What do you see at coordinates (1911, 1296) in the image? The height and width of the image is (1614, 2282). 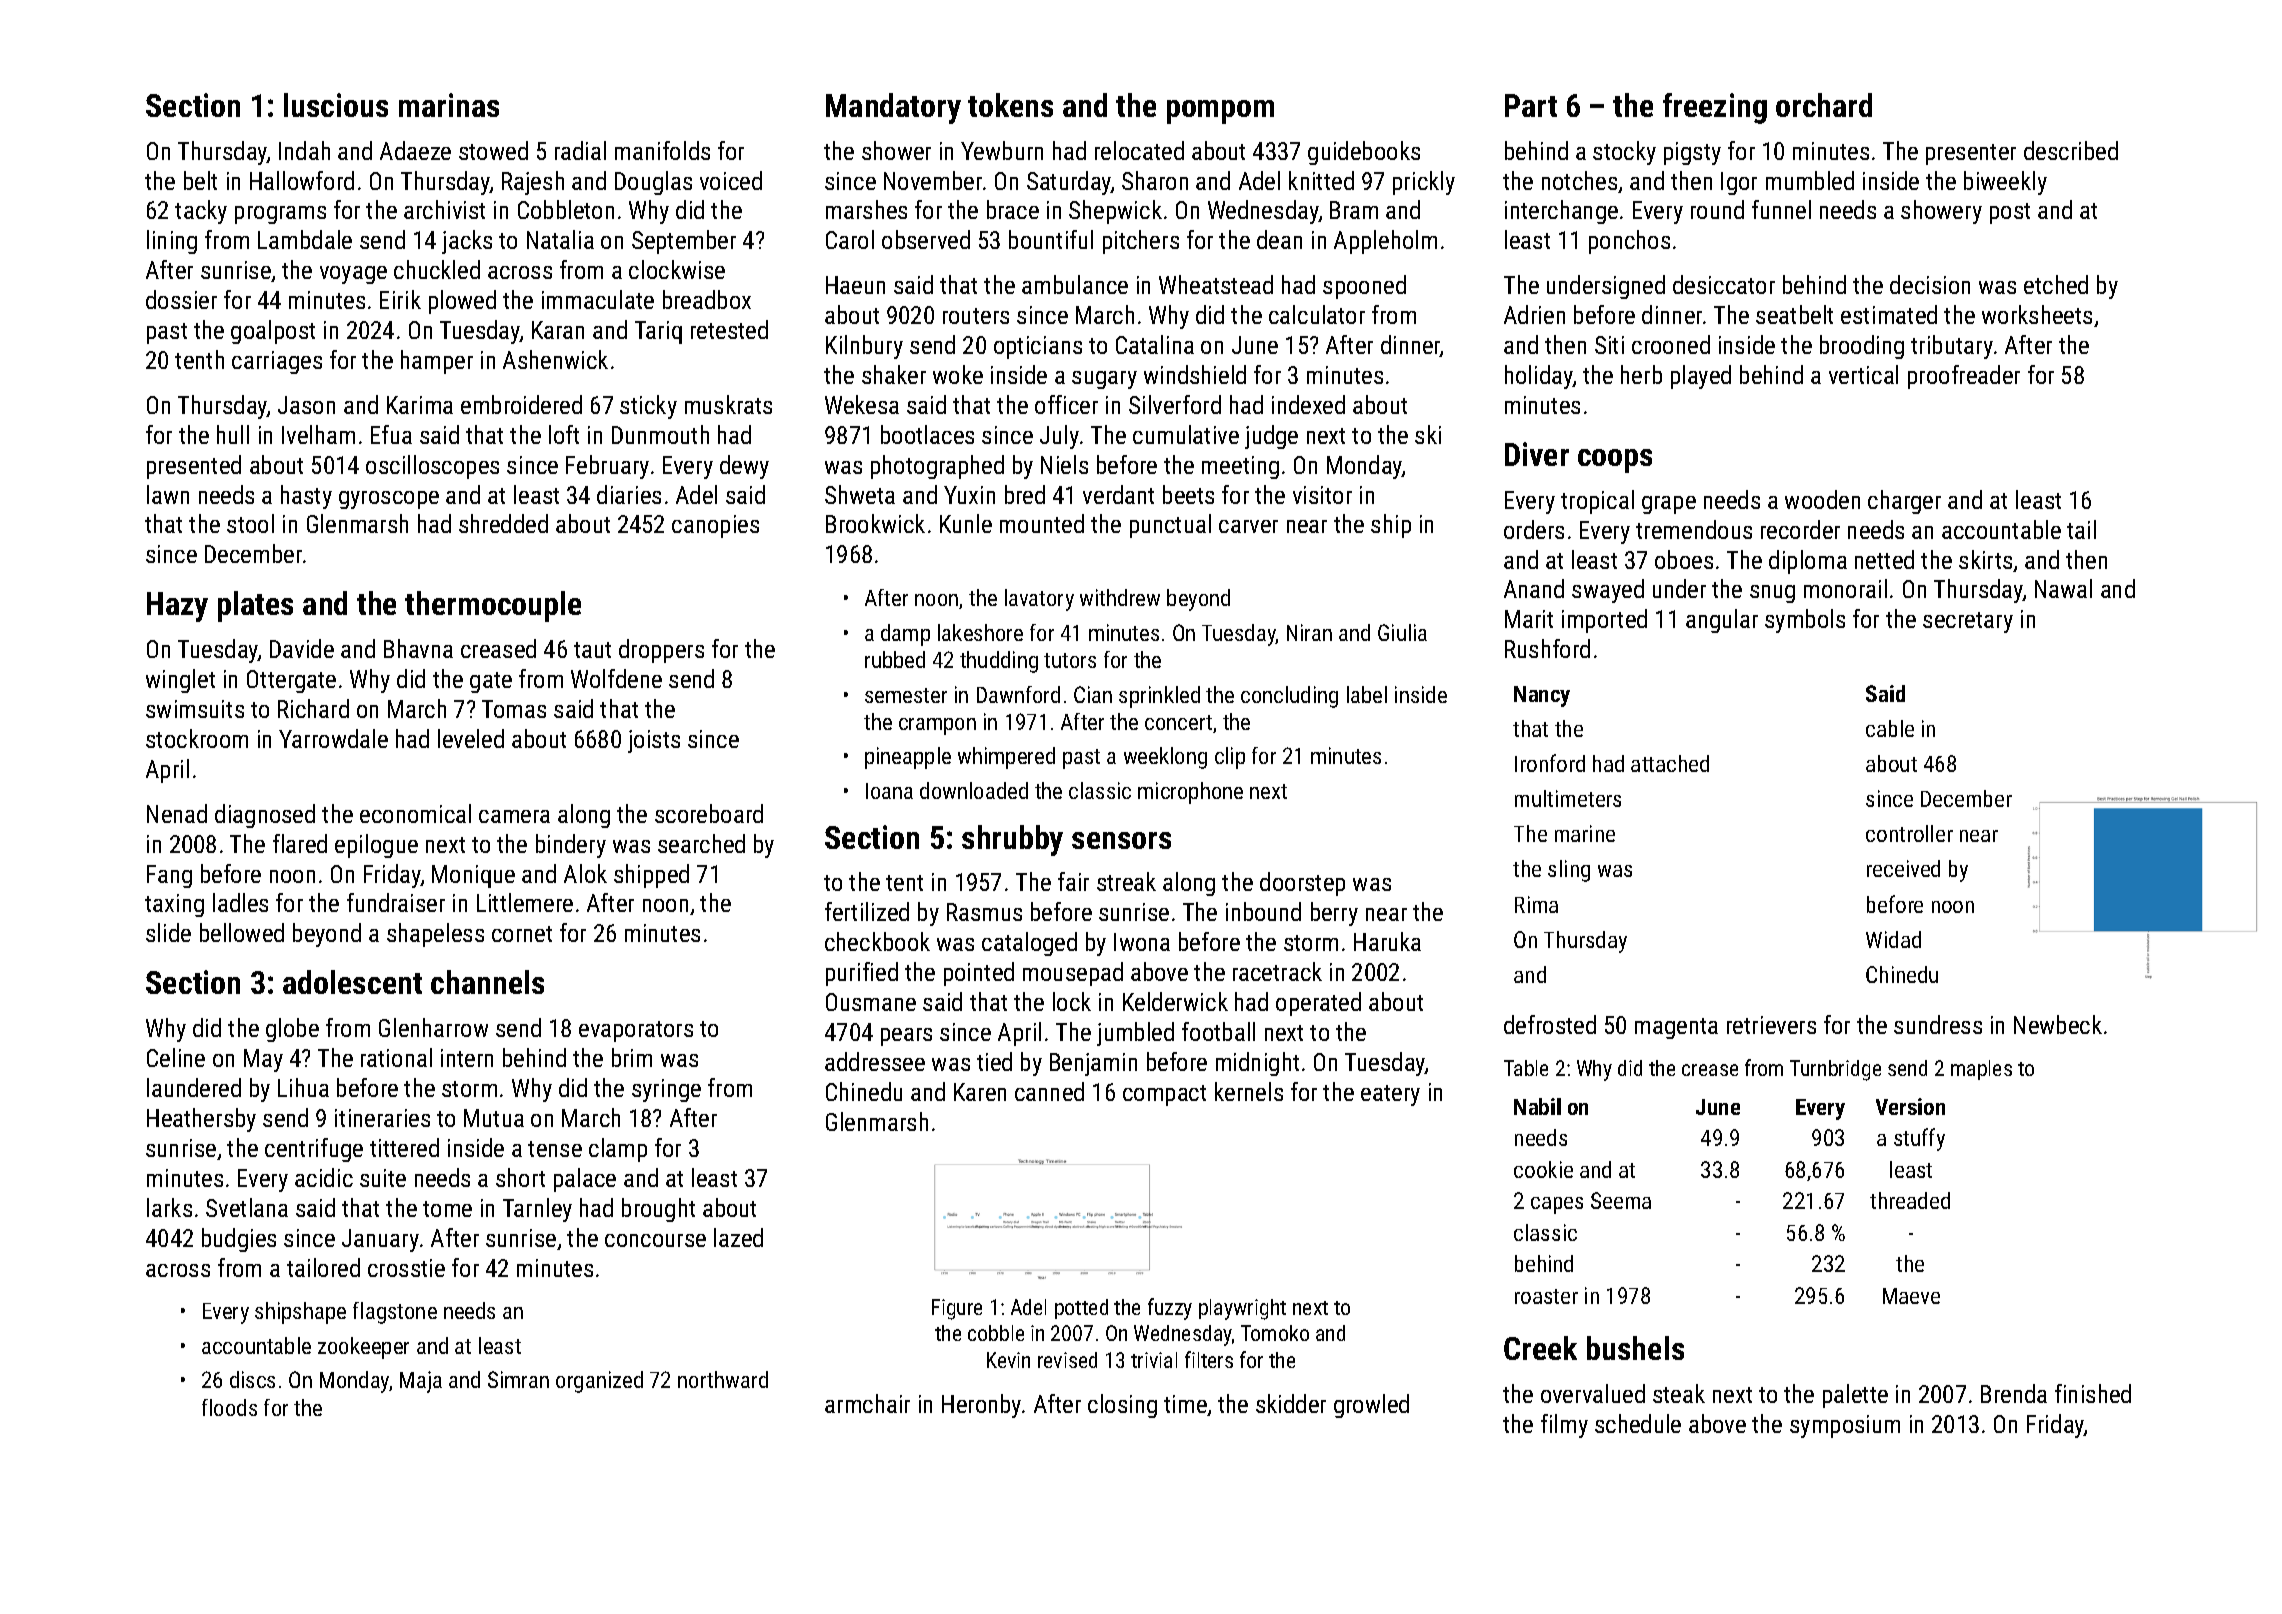 I see `Maeve` at bounding box center [1911, 1296].
